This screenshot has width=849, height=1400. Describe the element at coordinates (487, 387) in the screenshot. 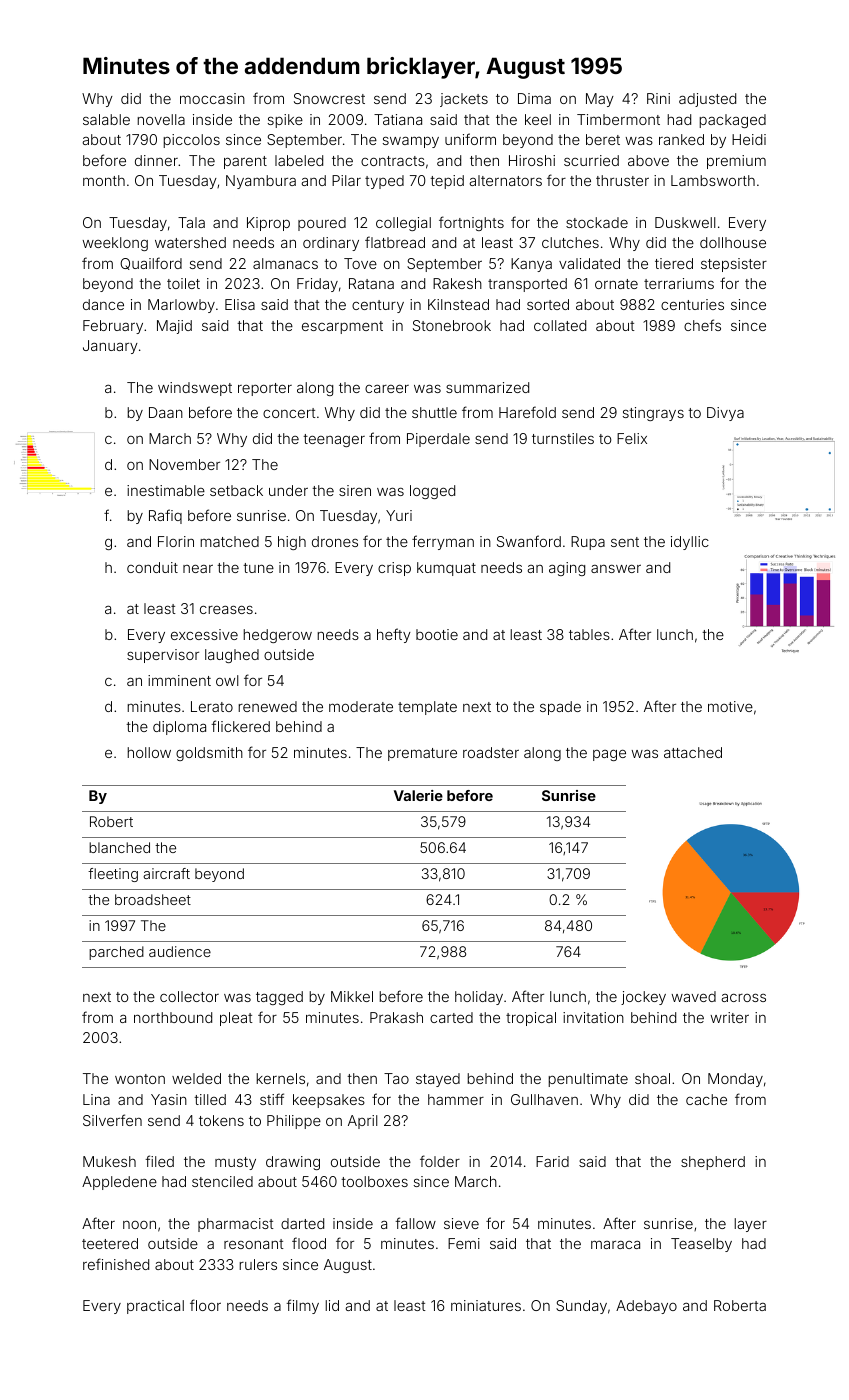

I see `summarized` at that location.
